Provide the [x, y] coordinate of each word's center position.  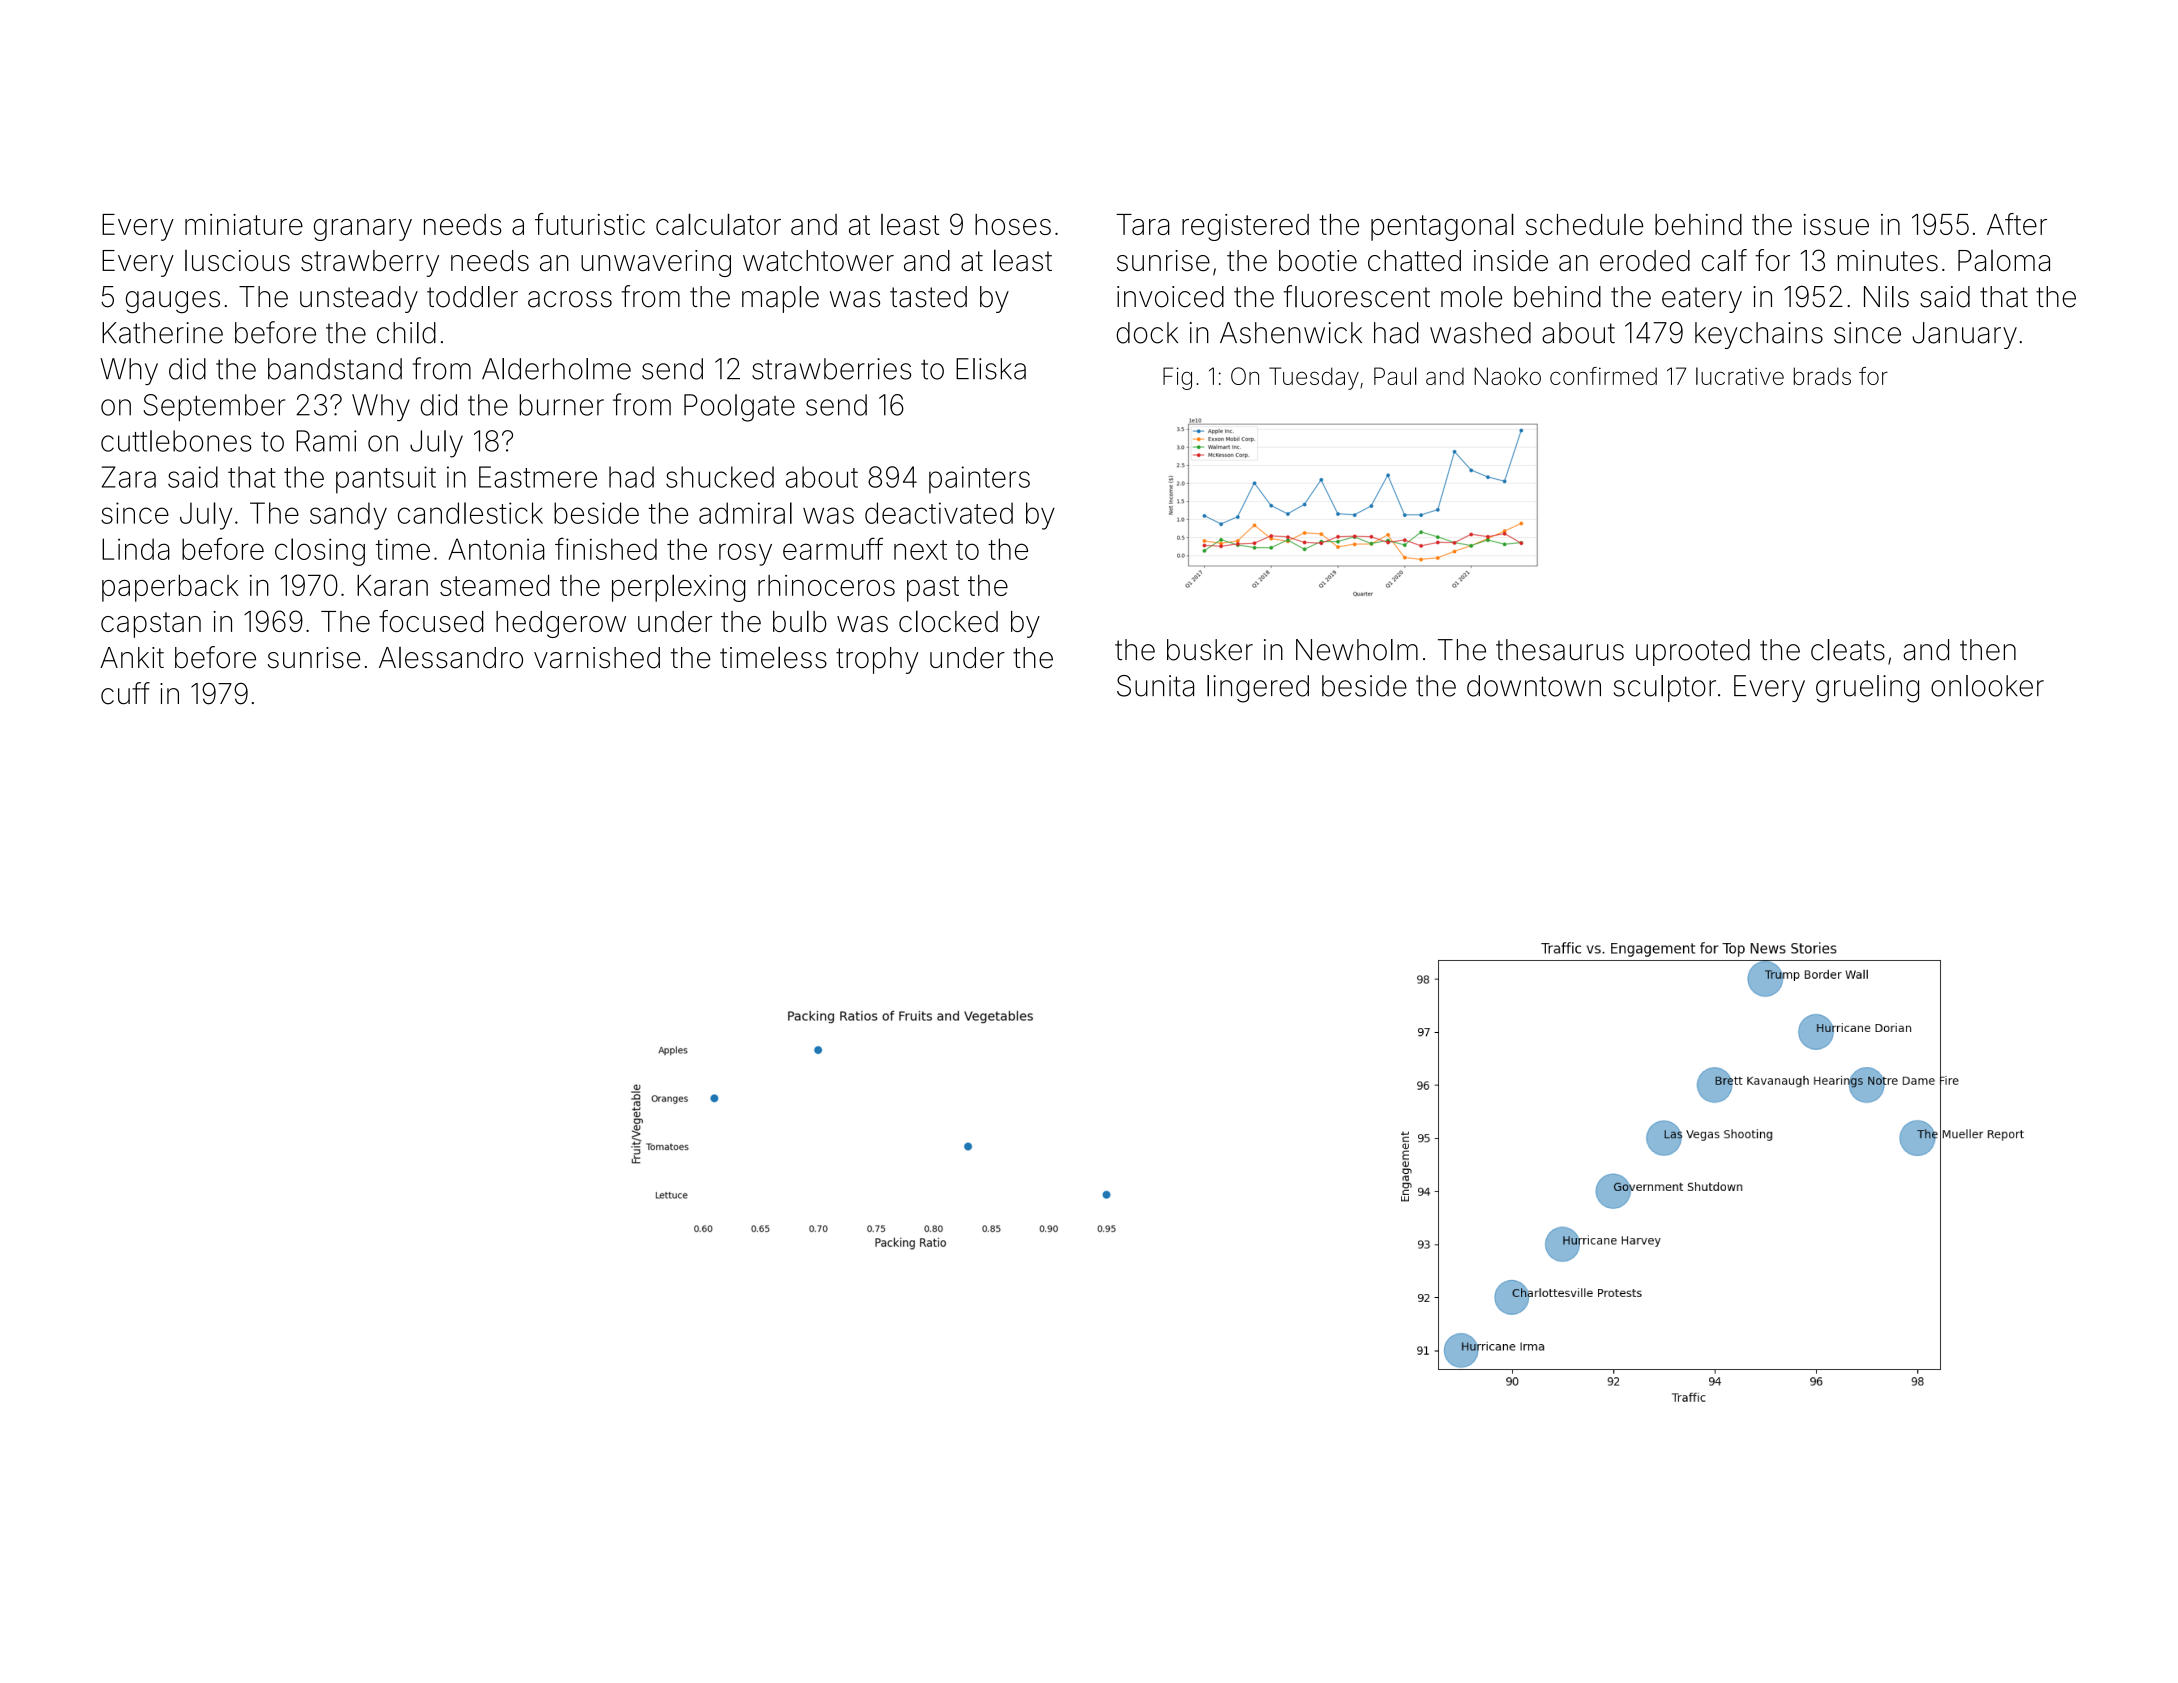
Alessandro [451, 658]
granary [363, 230]
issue [1836, 224]
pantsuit [386, 480]
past [933, 589]
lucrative [1740, 376]
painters [979, 480]
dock [1147, 333]
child [406, 333]
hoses [1013, 224]
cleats [1848, 650]
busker [1210, 650]
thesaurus [1560, 650]
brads [1822, 376]
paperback [170, 588]
